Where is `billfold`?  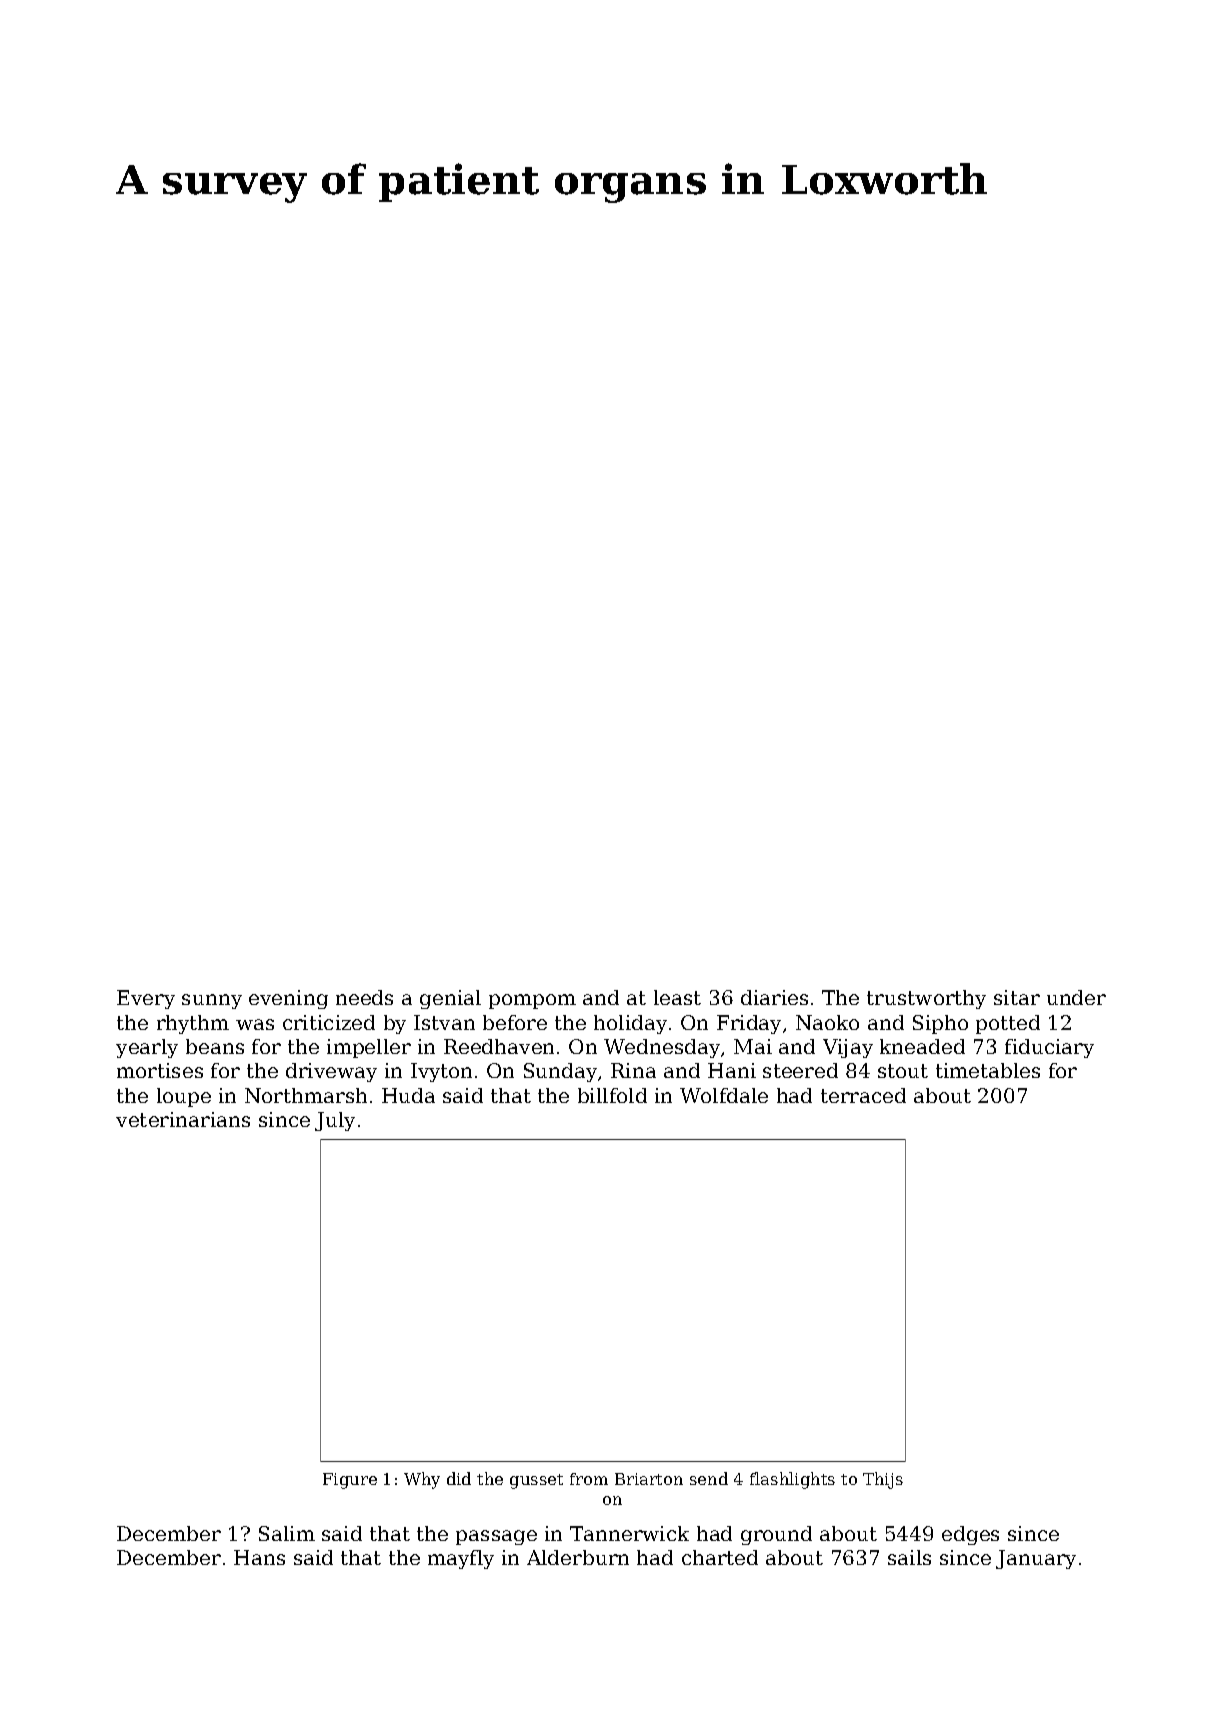
billfold is located at coordinates (612, 1095).
